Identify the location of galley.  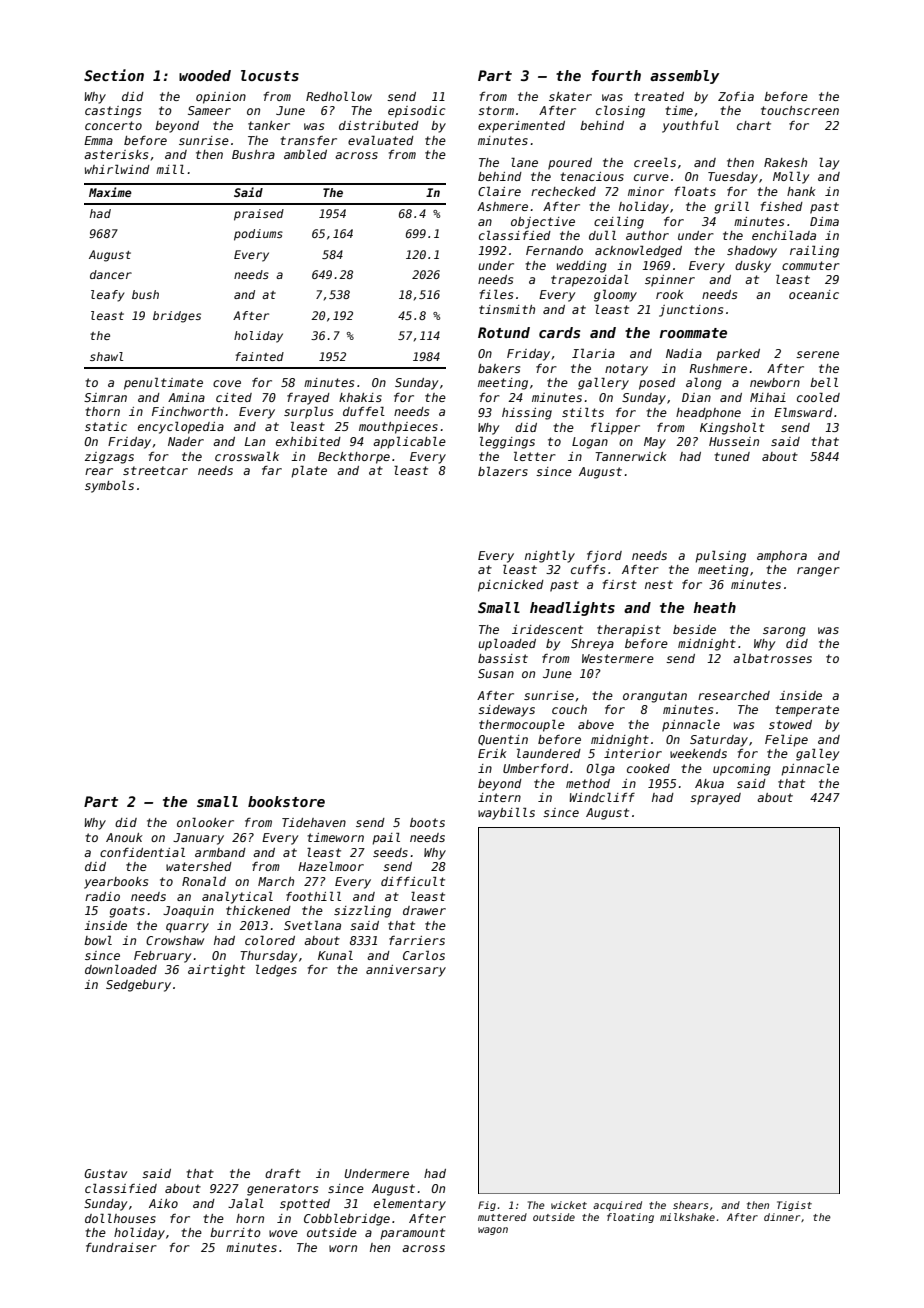
(817, 754).
